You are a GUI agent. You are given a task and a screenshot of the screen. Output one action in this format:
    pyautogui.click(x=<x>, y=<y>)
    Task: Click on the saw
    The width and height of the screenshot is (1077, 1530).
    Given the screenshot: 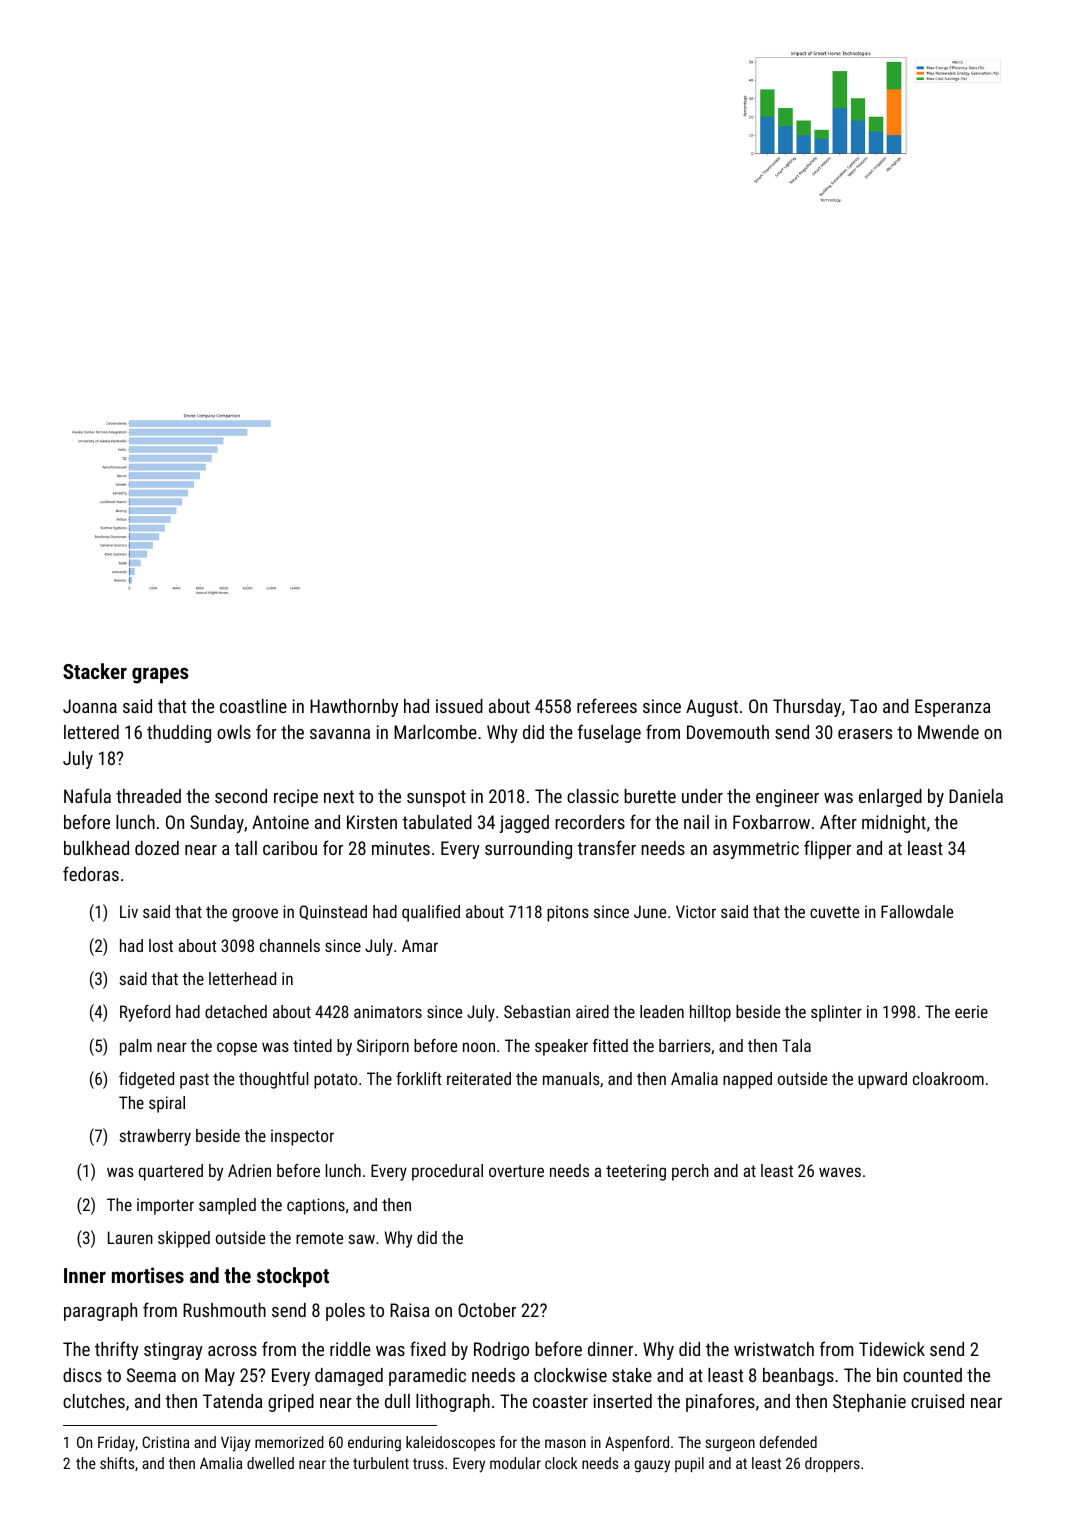 What is the action you would take?
    pyautogui.click(x=361, y=1239)
